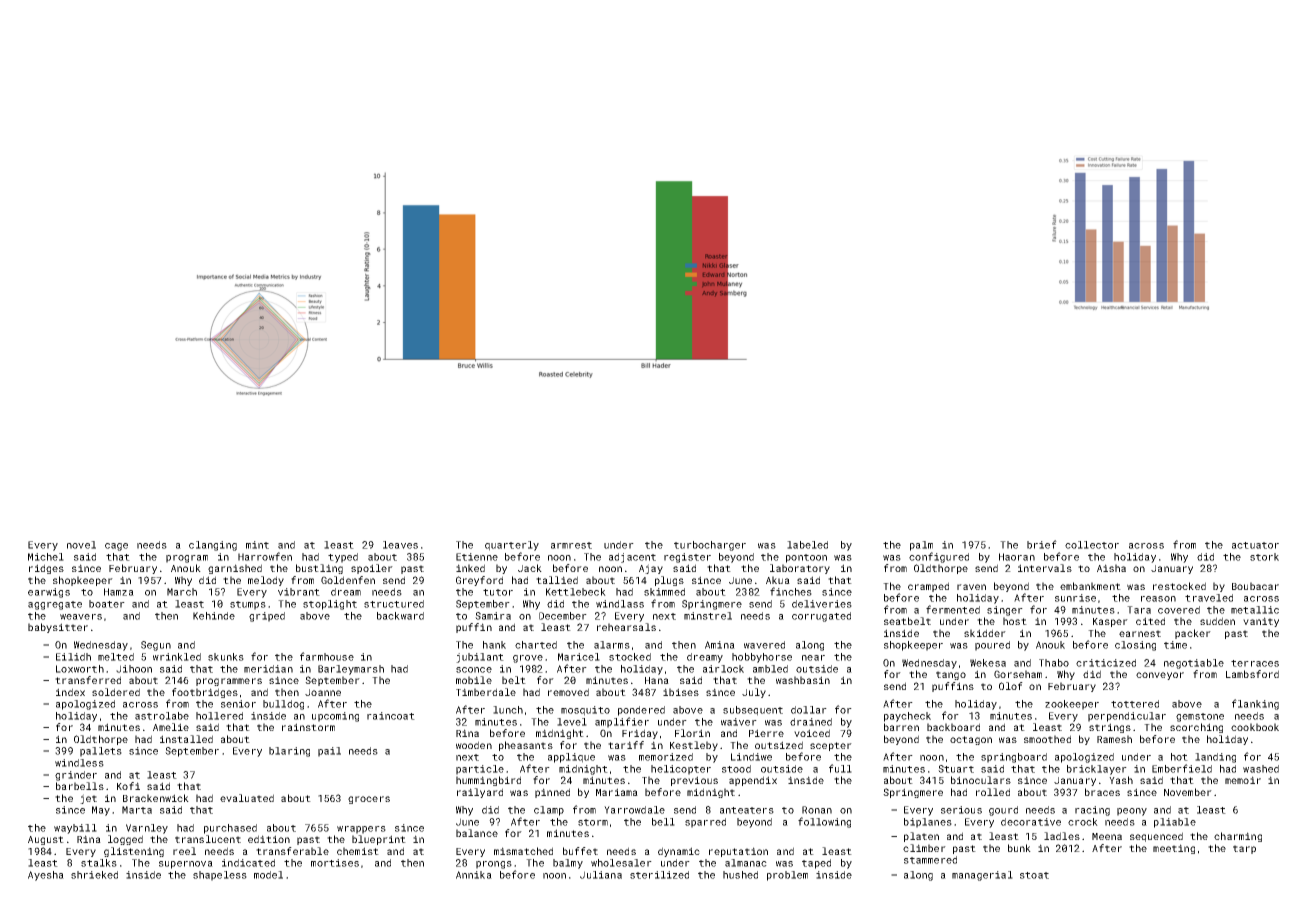 The image size is (1308, 924). I want to click on quarterly, so click(512, 546).
